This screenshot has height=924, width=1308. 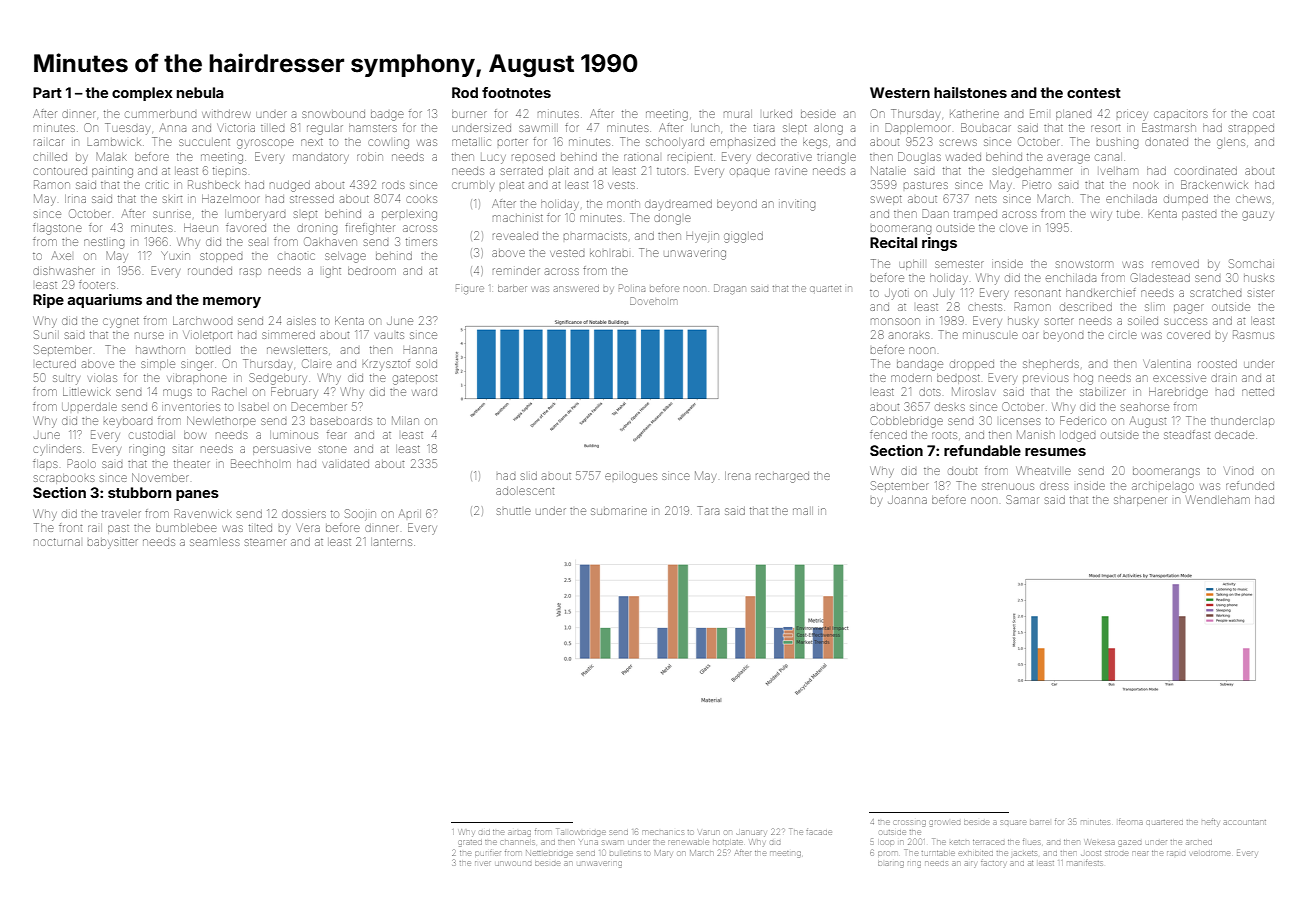 I want to click on monsoon, so click(x=895, y=321).
